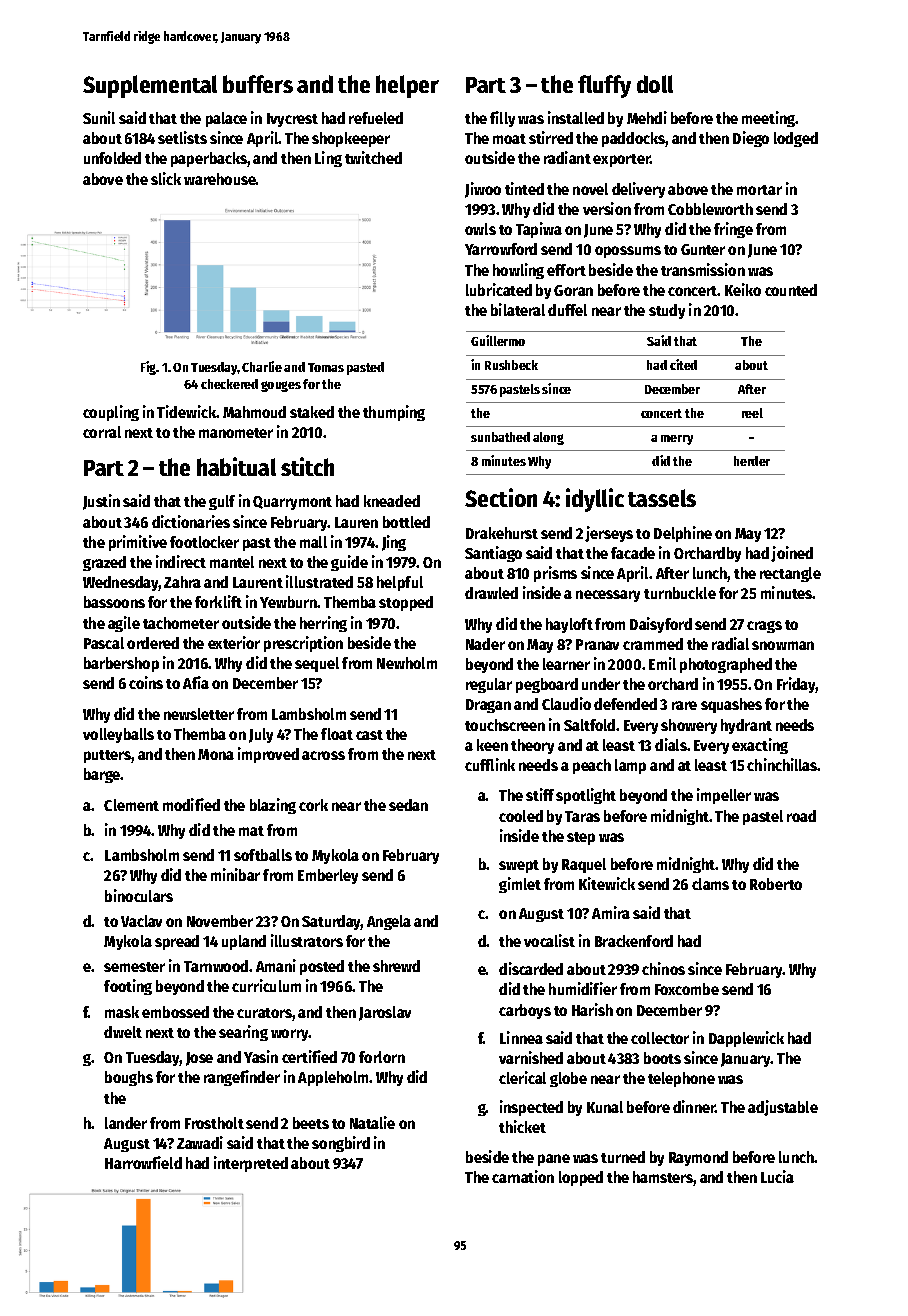 This screenshot has height=1316, width=908. Describe the element at coordinates (407, 663) in the screenshot. I see `Newholm` at that location.
